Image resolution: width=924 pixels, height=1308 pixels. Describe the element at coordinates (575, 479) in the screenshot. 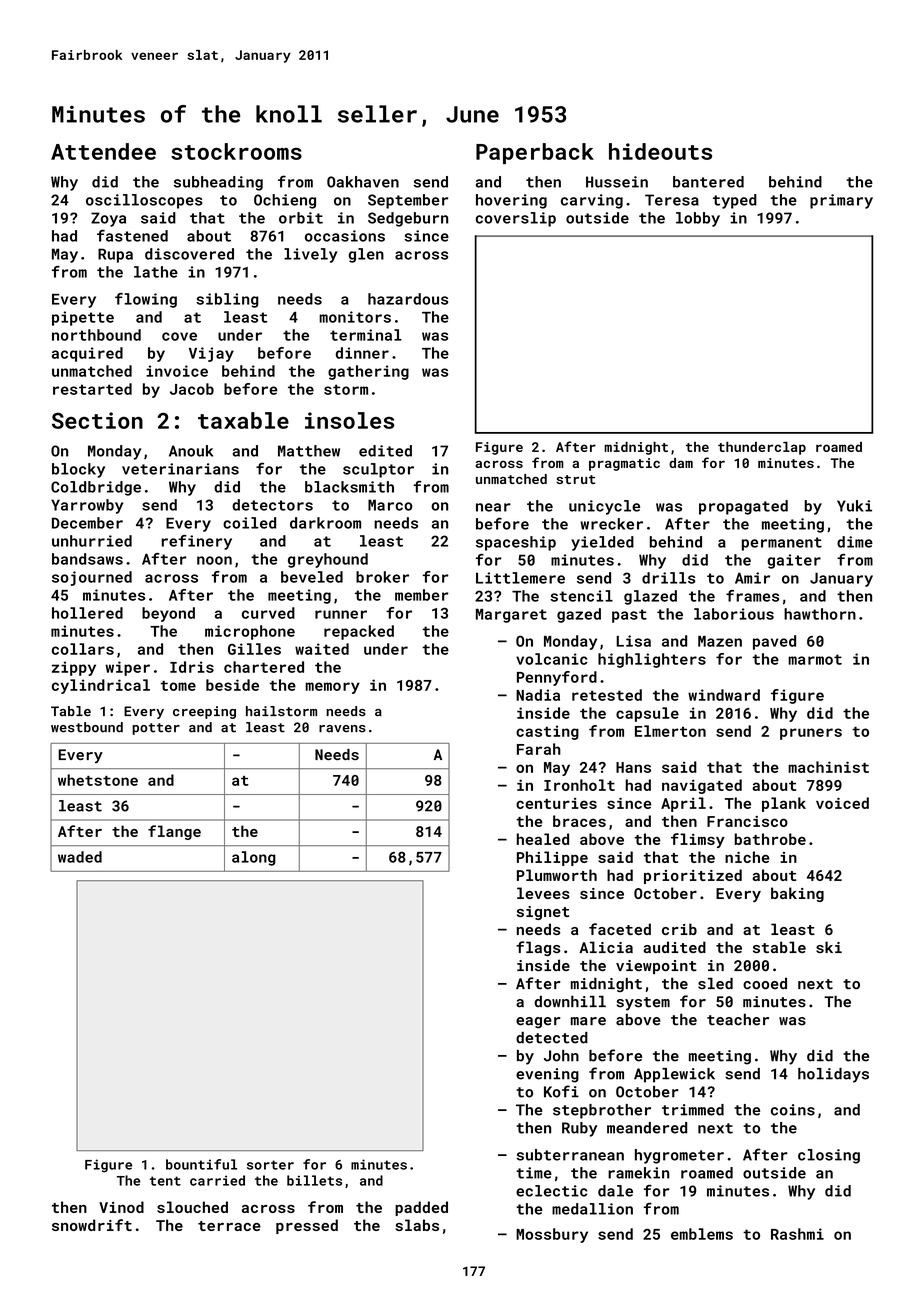

I see `strut` at that location.
